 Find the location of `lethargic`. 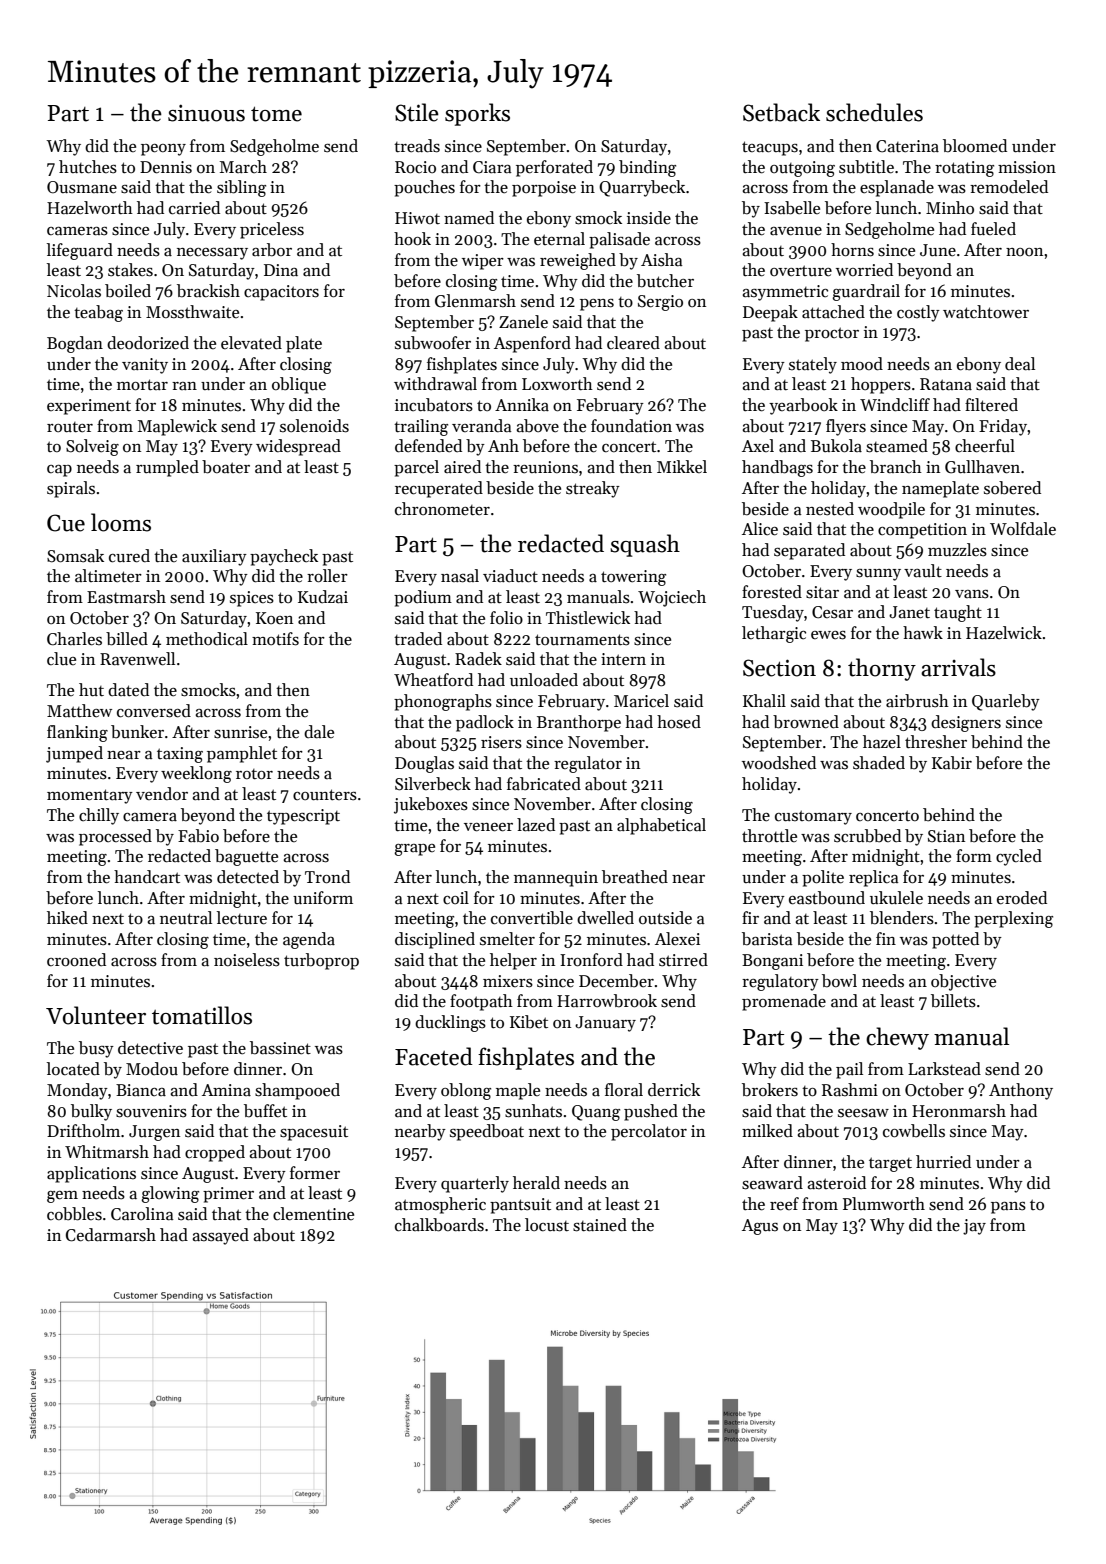

lethargic is located at coordinates (774, 634).
